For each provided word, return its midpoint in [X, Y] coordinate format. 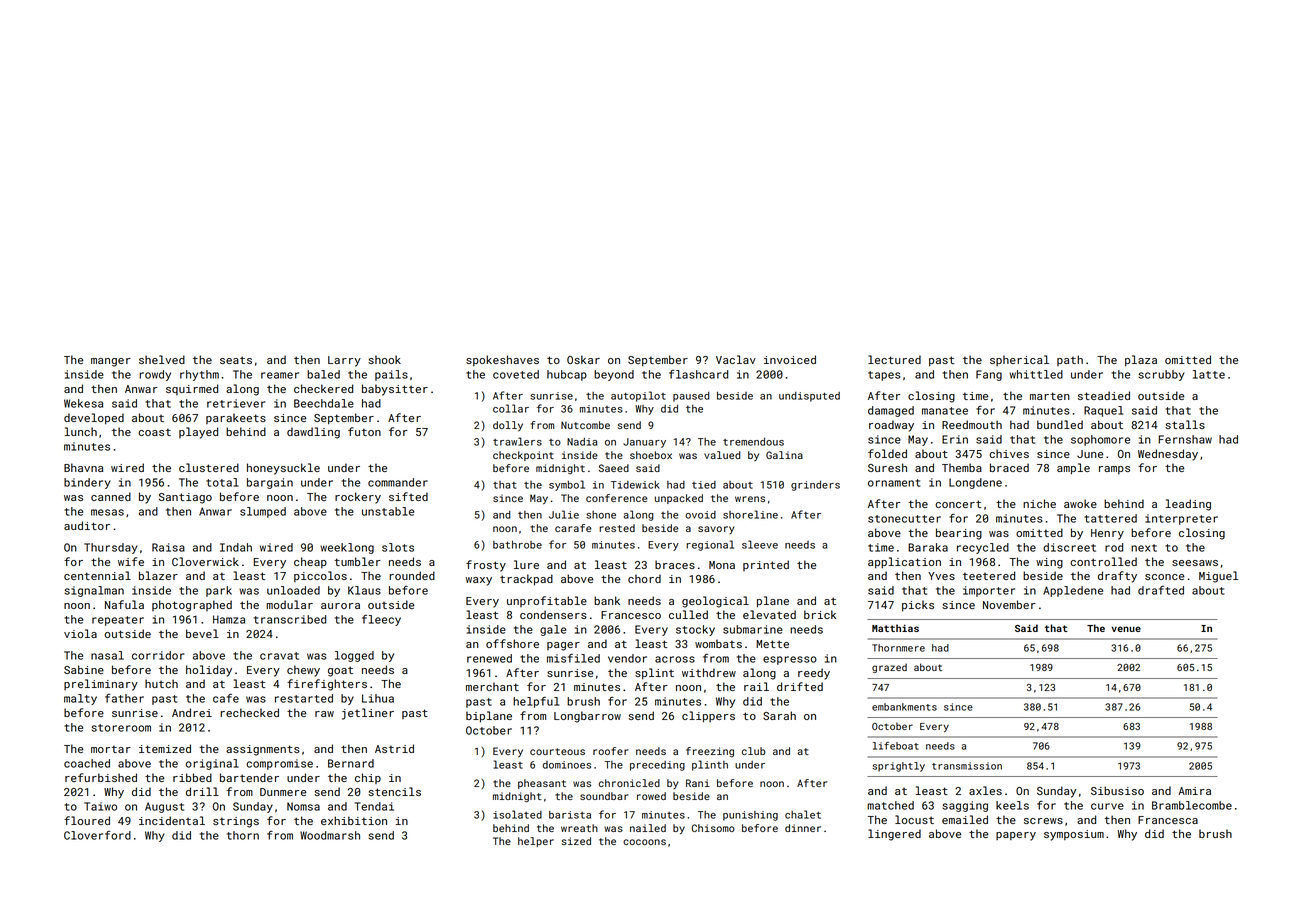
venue [1126, 629]
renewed [489, 658]
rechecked [249, 712]
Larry [344, 361]
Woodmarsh [330, 835]
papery [1016, 836]
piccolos [320, 576]
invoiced [790, 359]
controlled [1103, 561]
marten [1050, 396]
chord [644, 578]
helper [536, 842]
